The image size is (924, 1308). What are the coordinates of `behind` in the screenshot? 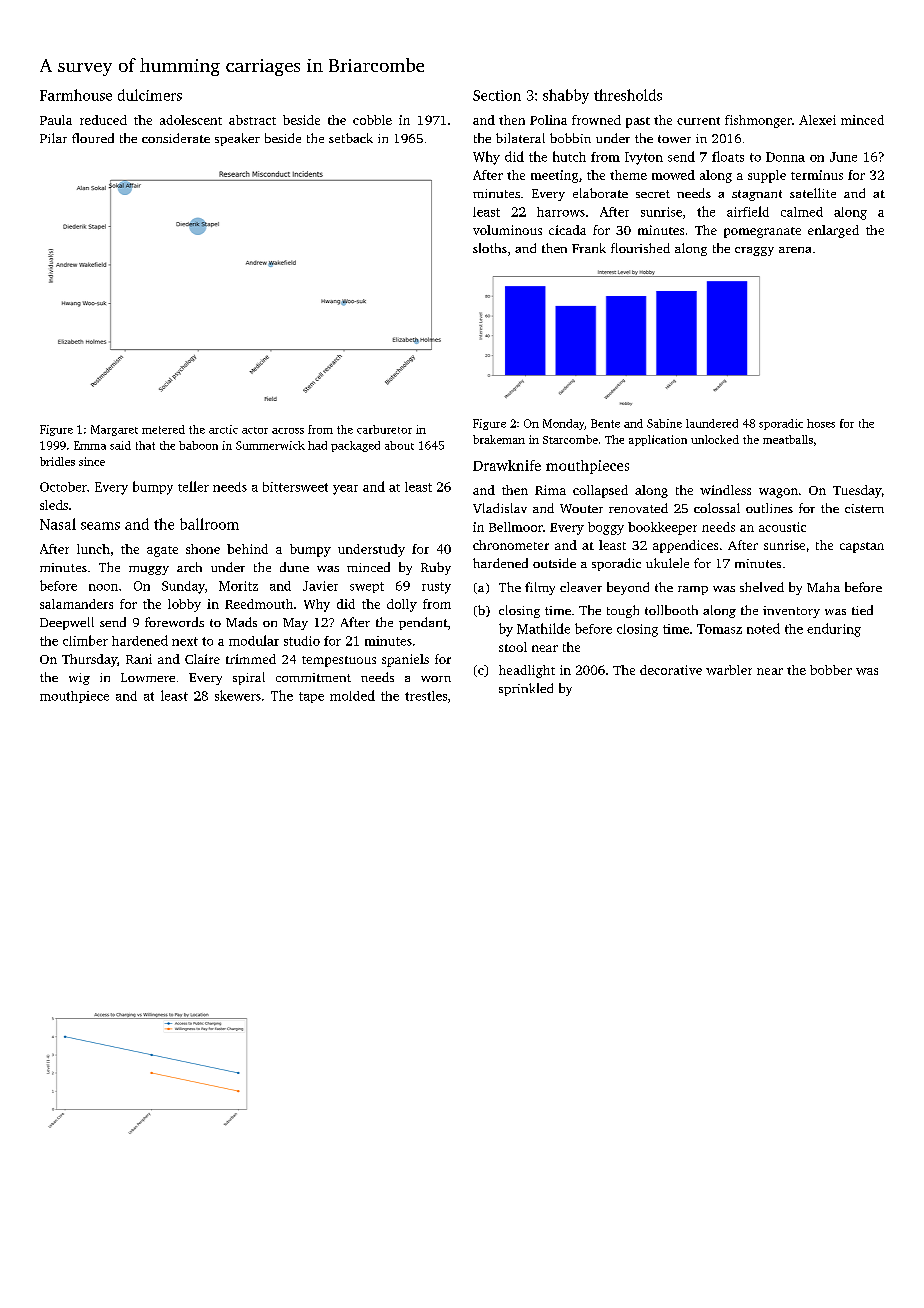 It's located at (247, 549).
